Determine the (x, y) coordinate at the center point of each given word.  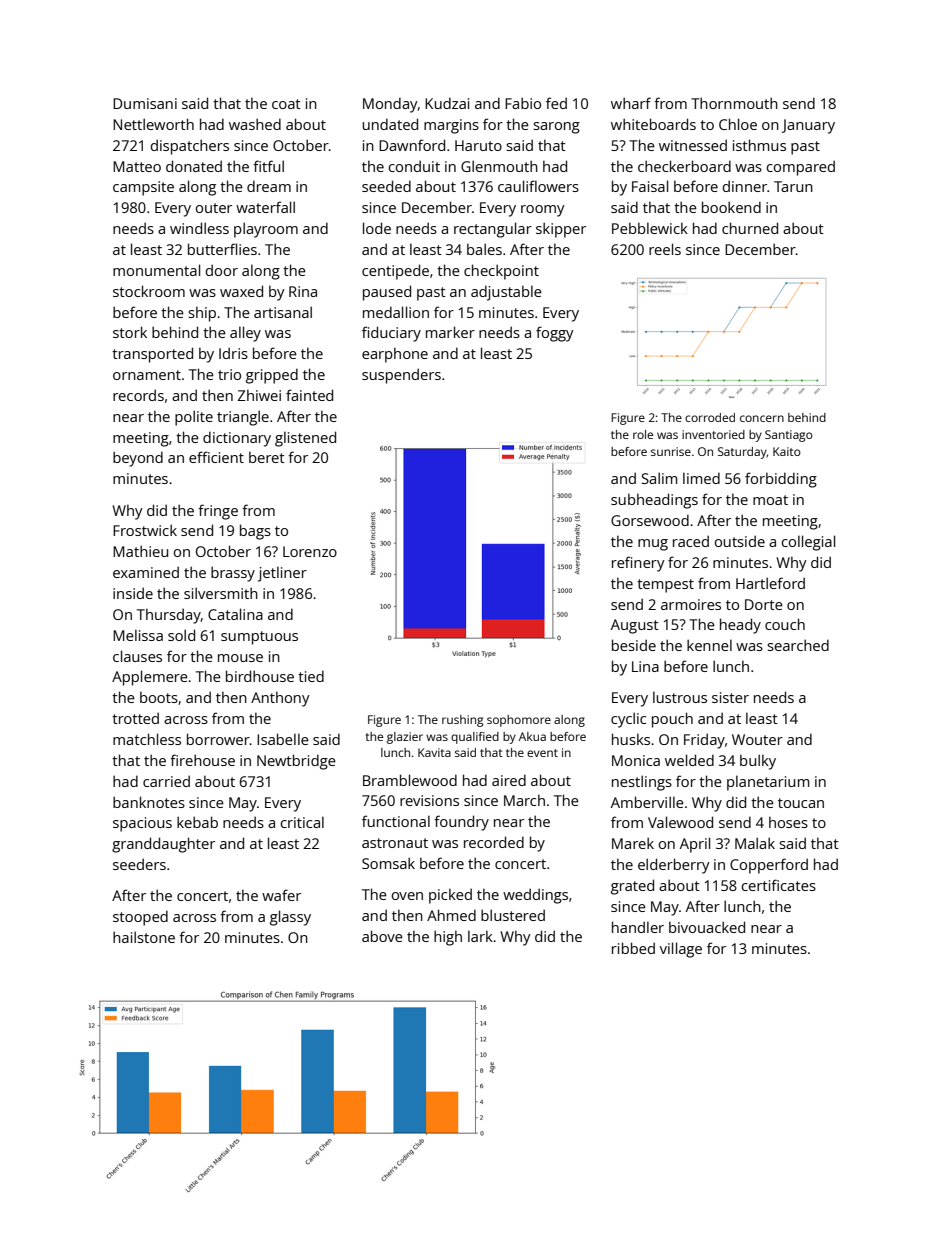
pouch (672, 720)
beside (634, 645)
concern (762, 418)
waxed (241, 291)
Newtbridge (296, 762)
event (542, 753)
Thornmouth (734, 103)
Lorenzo (310, 551)
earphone (395, 355)
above (382, 936)
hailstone (144, 937)
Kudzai (447, 103)
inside (133, 593)
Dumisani (145, 103)
